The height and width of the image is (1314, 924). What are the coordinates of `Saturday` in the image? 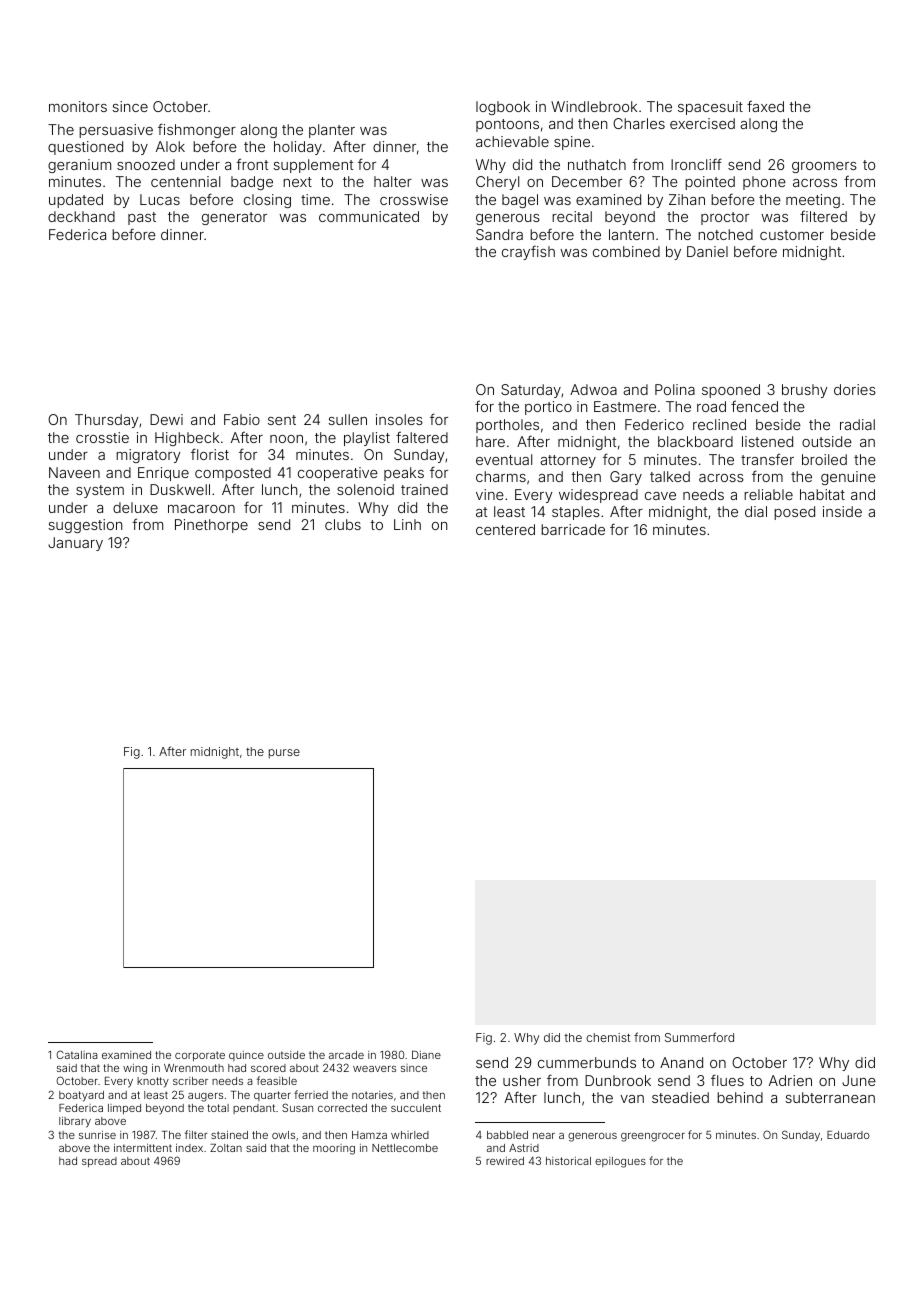 It's located at (531, 391).
